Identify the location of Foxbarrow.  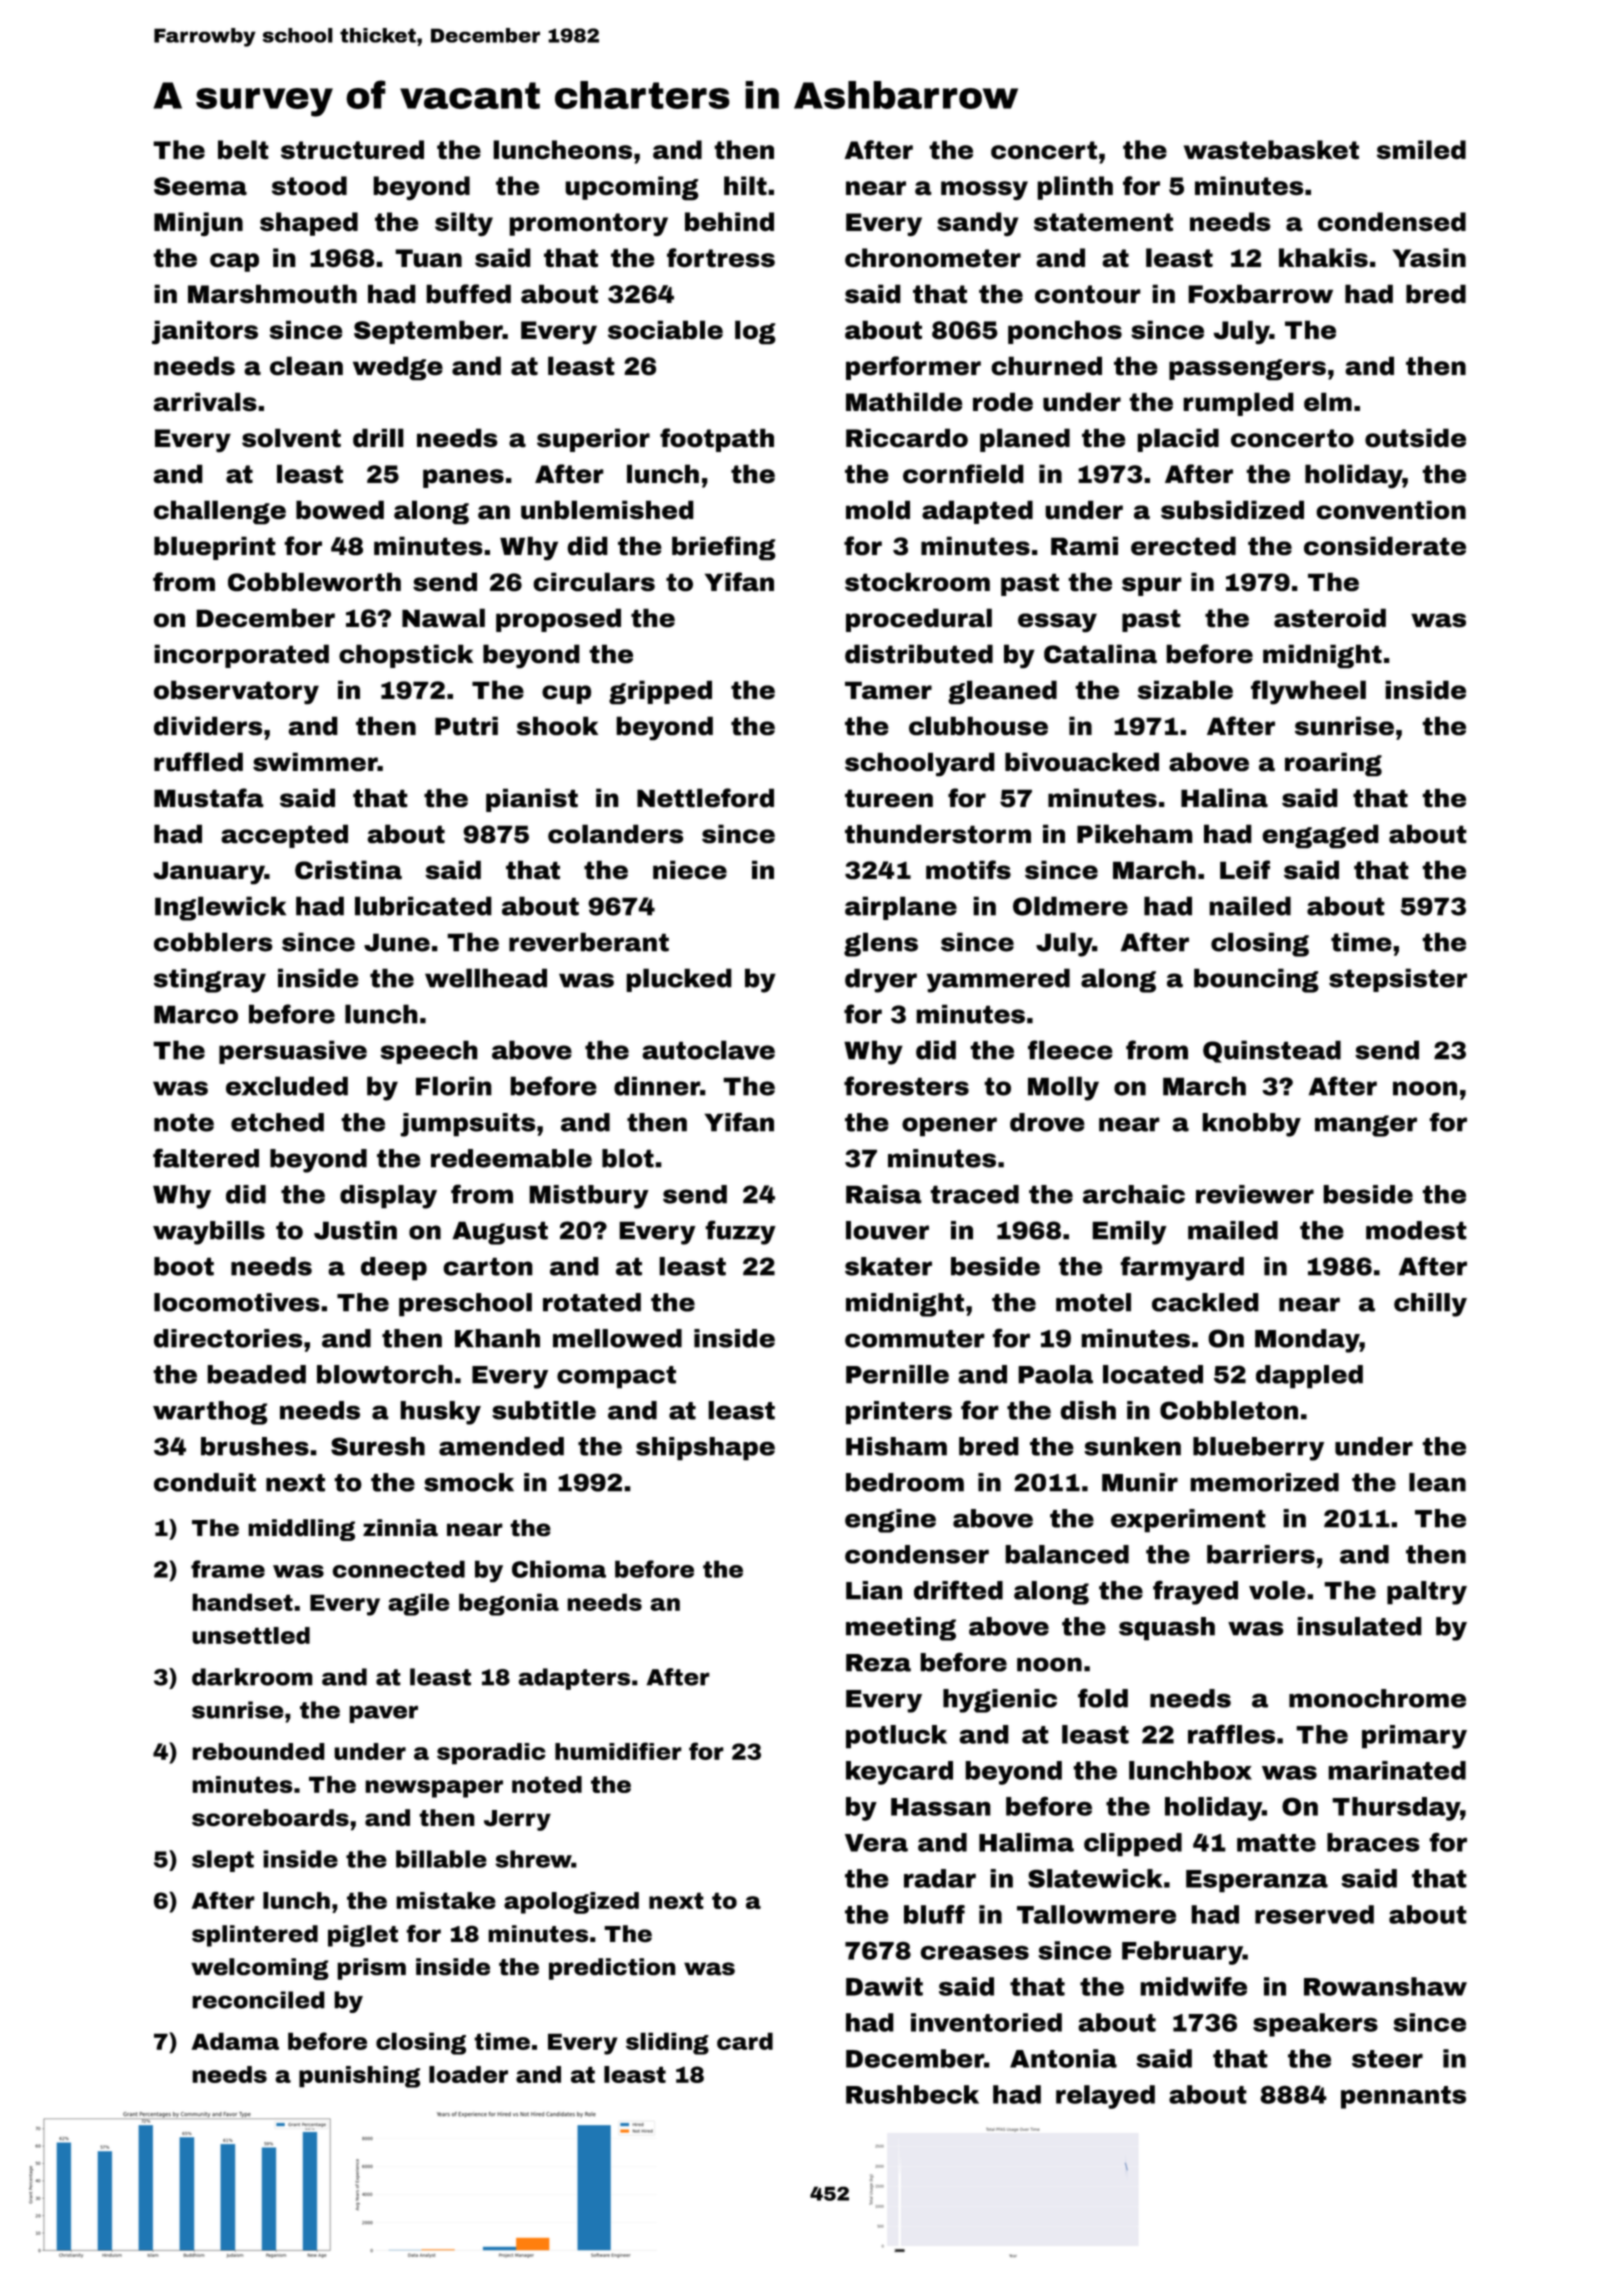
(1260, 294).
